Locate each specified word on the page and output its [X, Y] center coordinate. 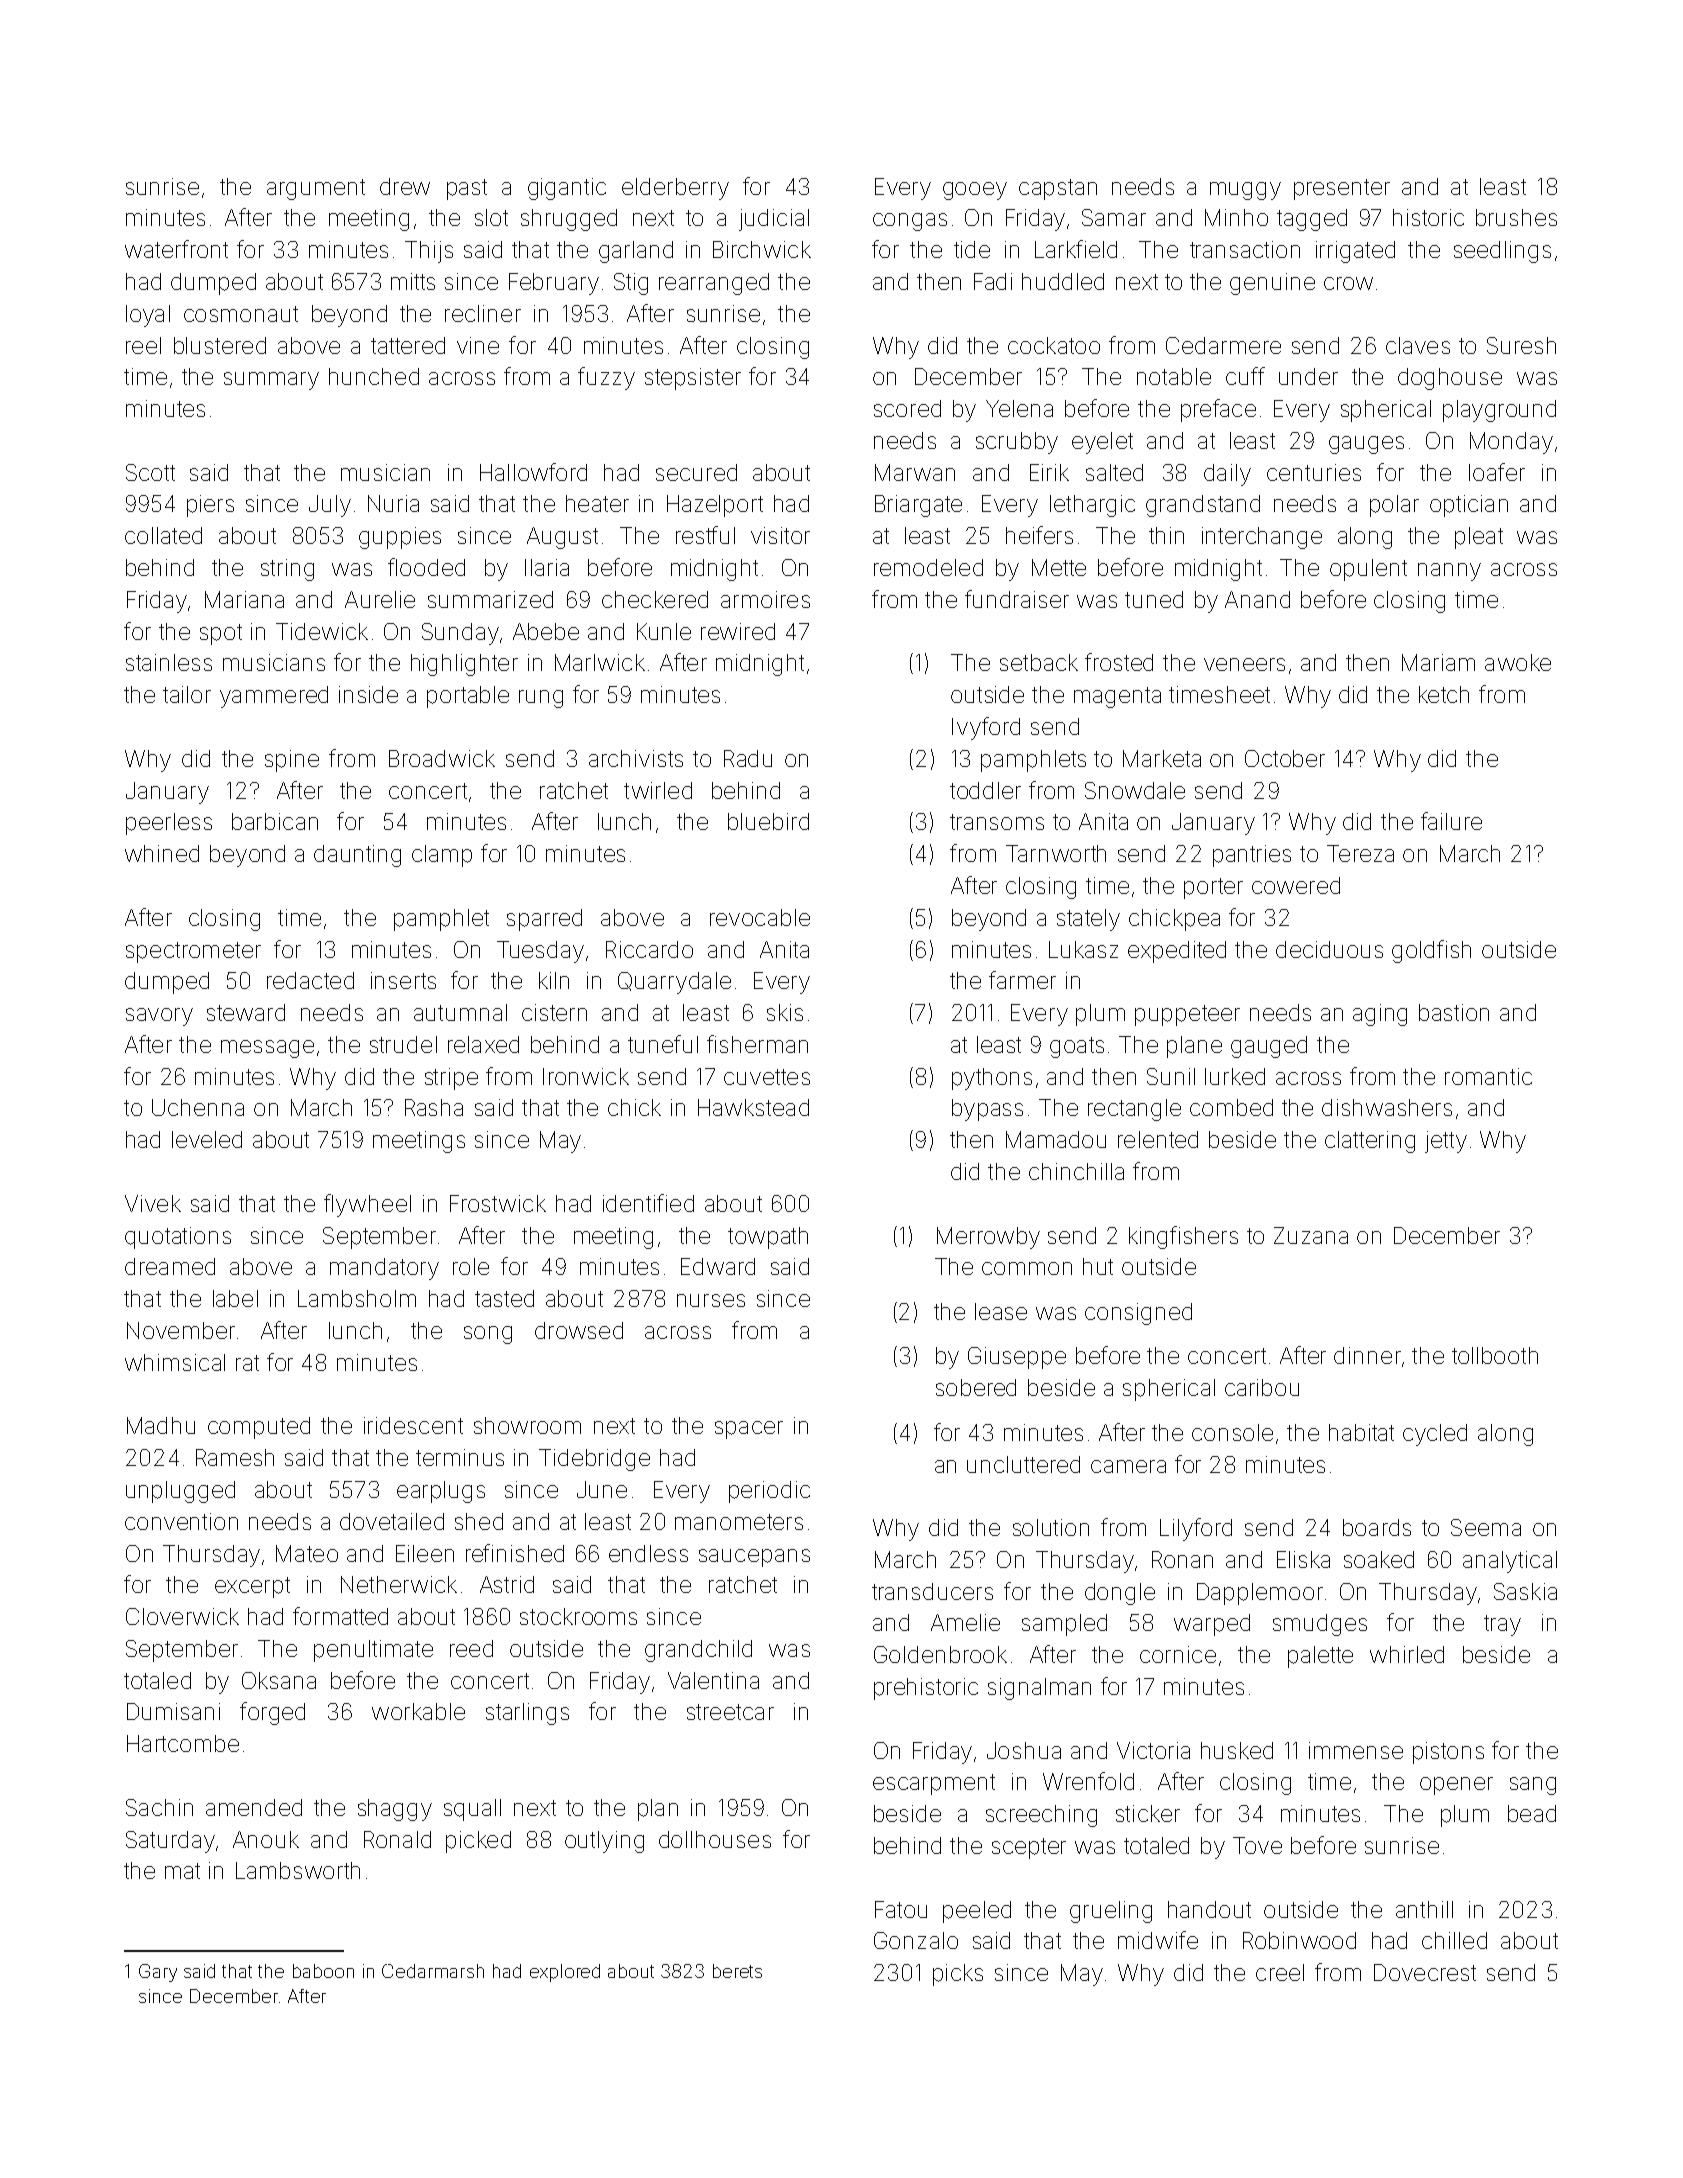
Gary [158, 1973]
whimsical [175, 1362]
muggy [1245, 191]
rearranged [714, 284]
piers [210, 506]
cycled [1435, 1435]
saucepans [754, 1558]
